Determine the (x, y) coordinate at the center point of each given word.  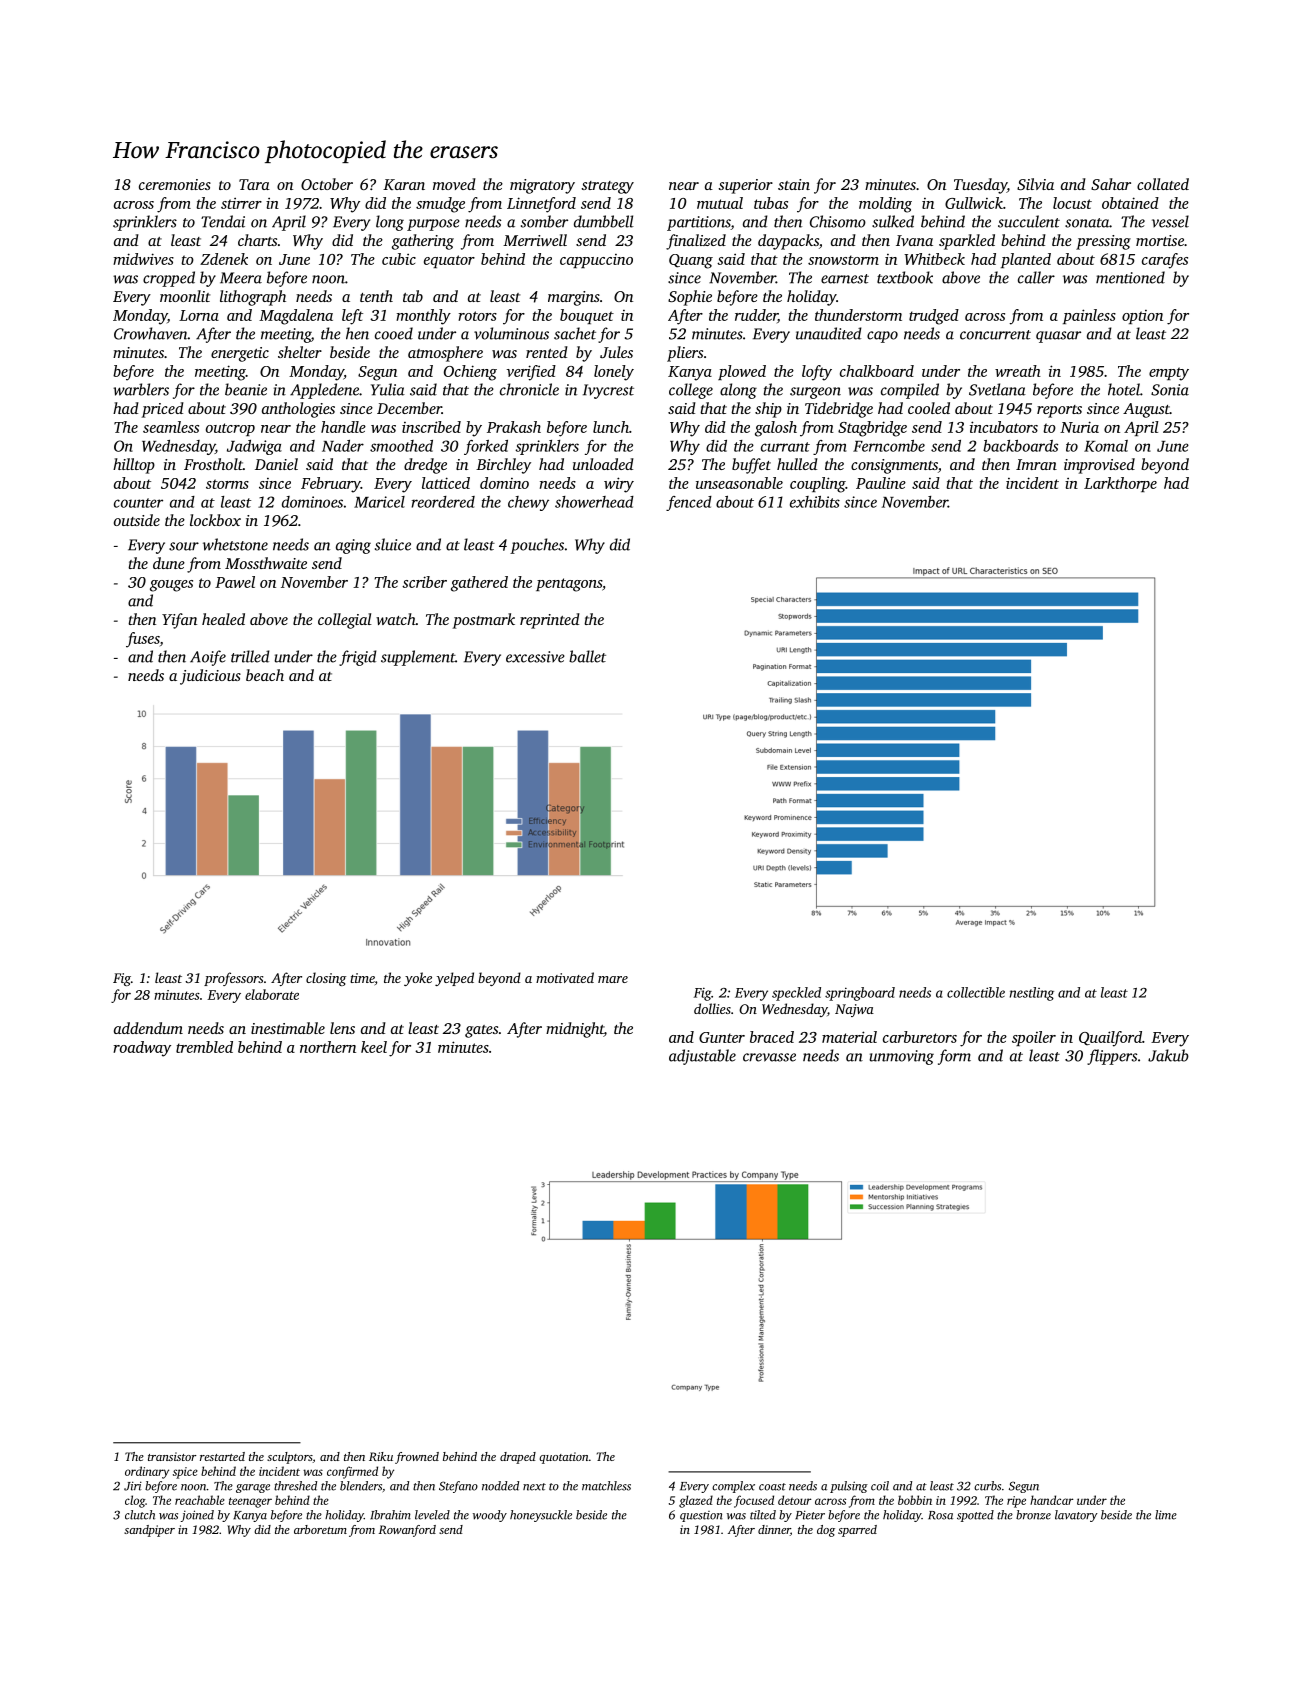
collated (1163, 184)
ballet (587, 656)
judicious (210, 677)
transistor (172, 1456)
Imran (1036, 464)
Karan (404, 184)
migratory (542, 186)
